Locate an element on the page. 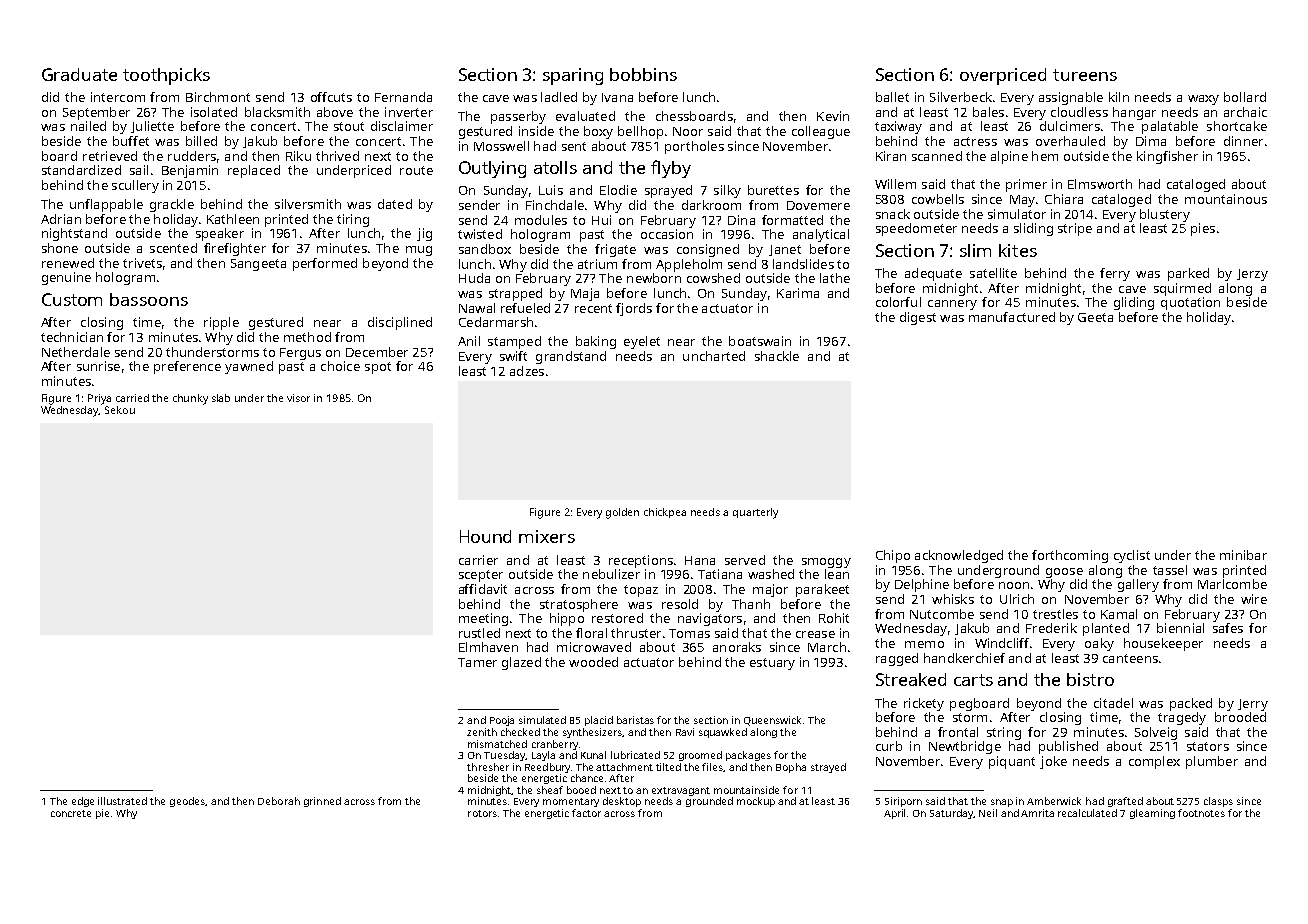 The height and width of the page is (924, 1308). uncharted is located at coordinates (714, 356).
